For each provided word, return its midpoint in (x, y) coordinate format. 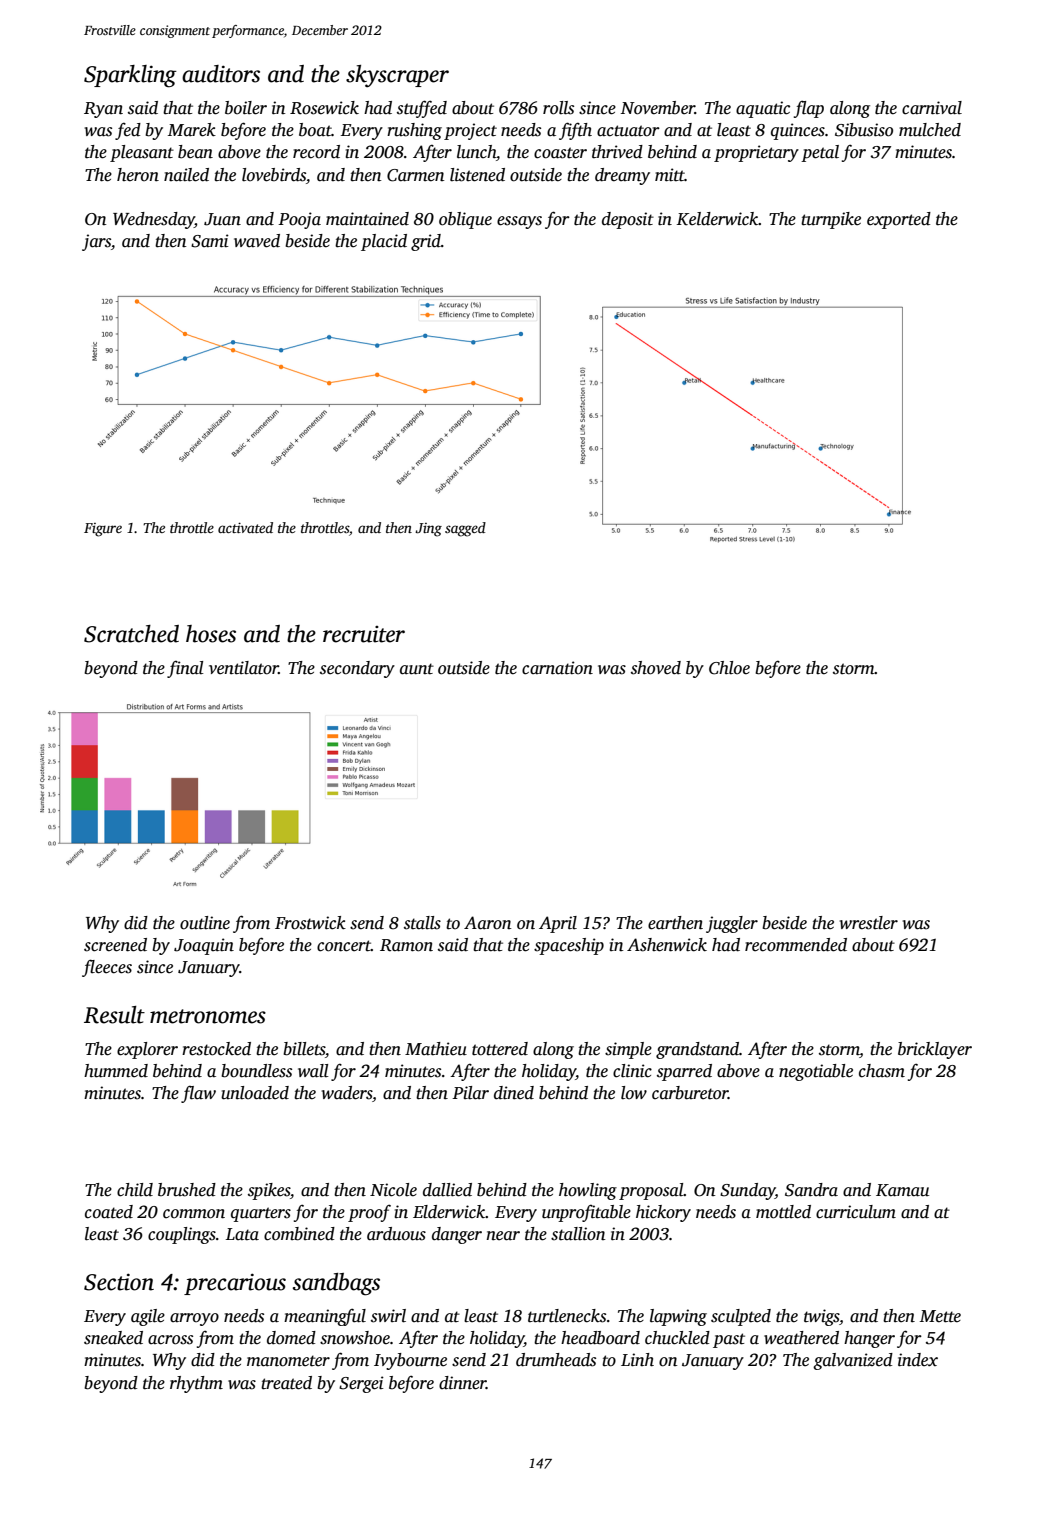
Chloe (729, 668)
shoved (656, 668)
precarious (235, 1284)
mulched (930, 130)
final (185, 669)
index (918, 1360)
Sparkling (130, 76)
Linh (637, 1360)
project (470, 131)
